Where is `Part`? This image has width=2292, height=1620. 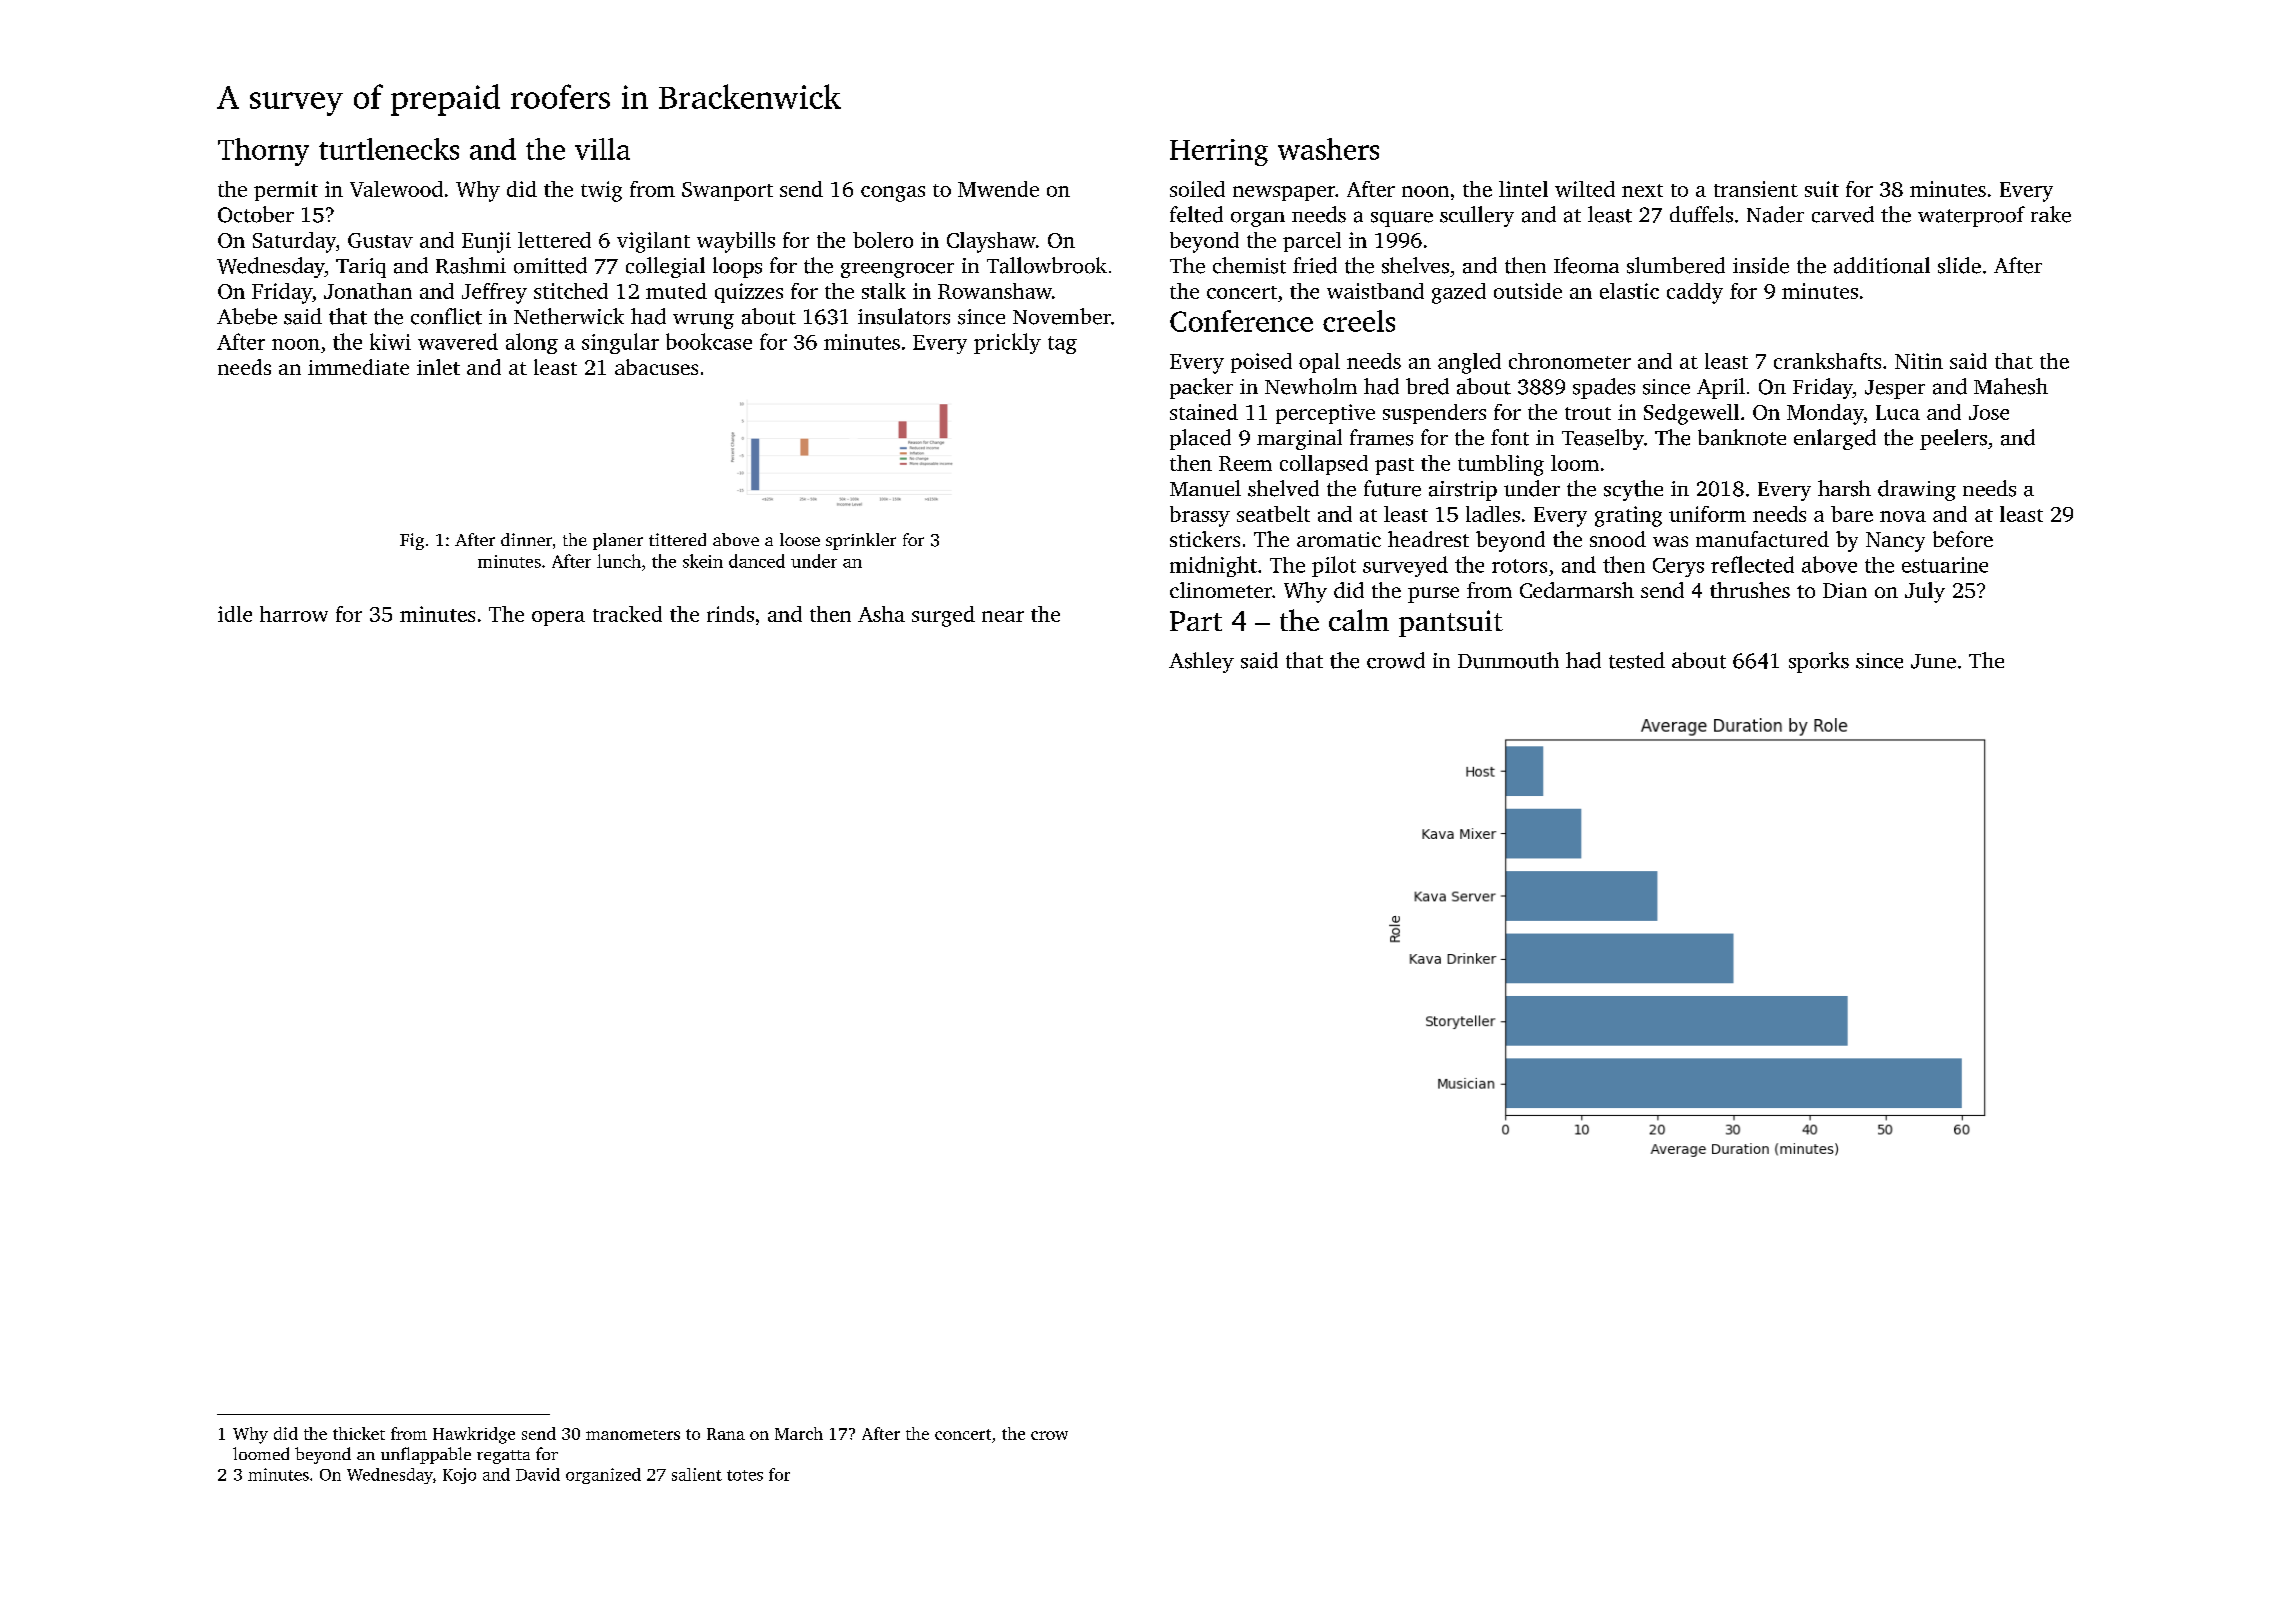 Part is located at coordinates (1196, 621).
